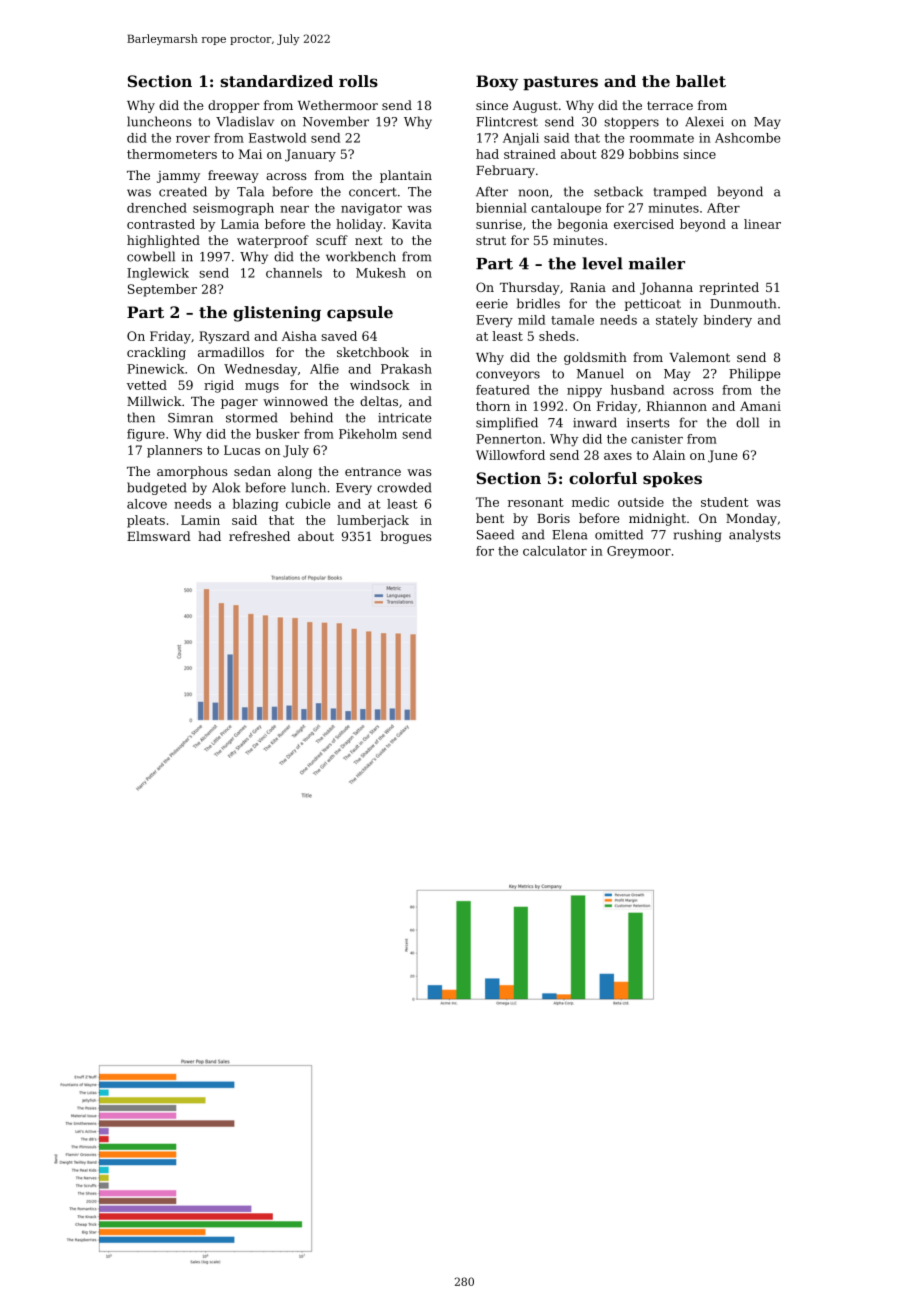 Image resolution: width=908 pixels, height=1316 pixels. Describe the element at coordinates (233, 209) in the screenshot. I see `seismograph` at that location.
